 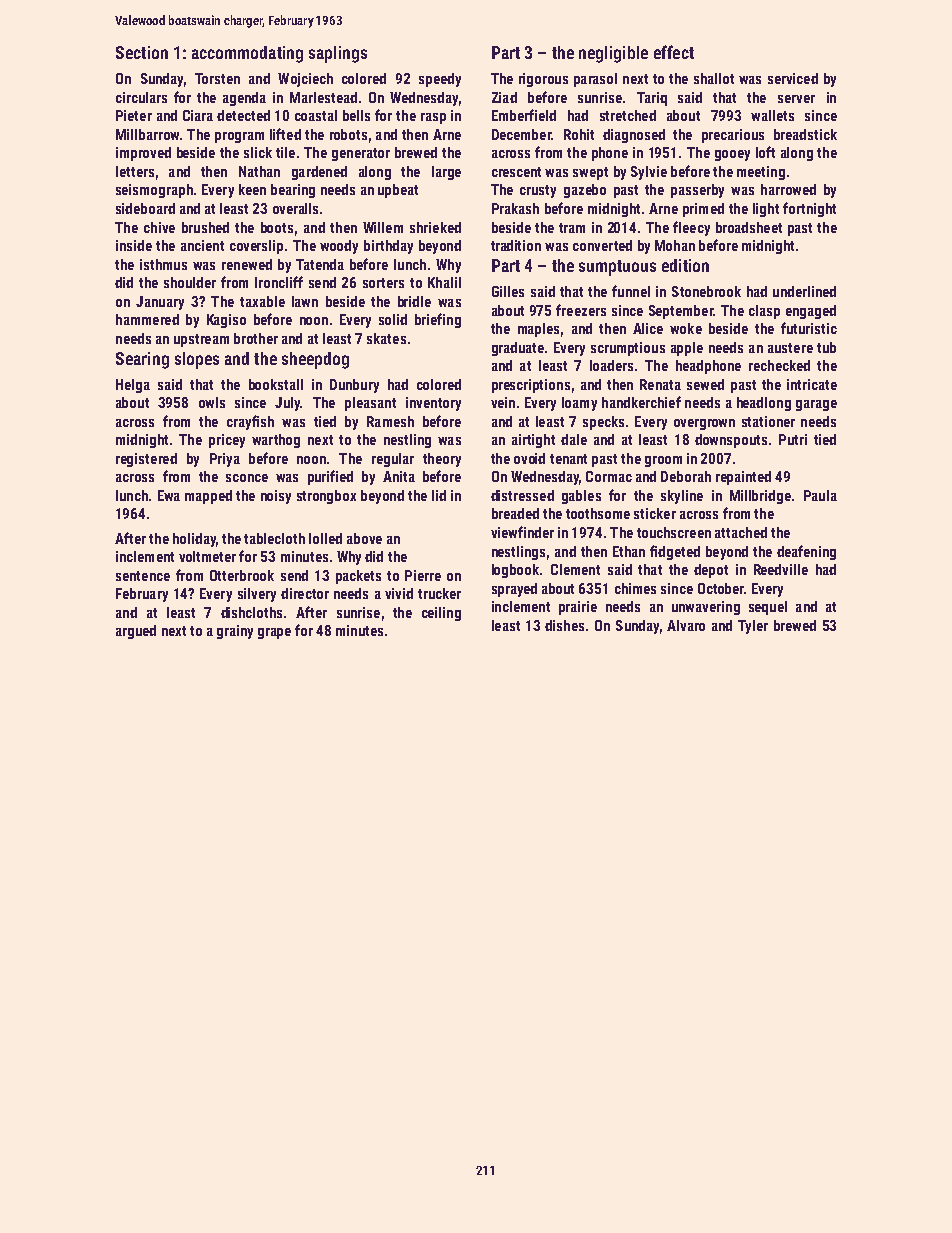 What do you see at coordinates (338, 54) in the screenshot?
I see `saplings` at bounding box center [338, 54].
